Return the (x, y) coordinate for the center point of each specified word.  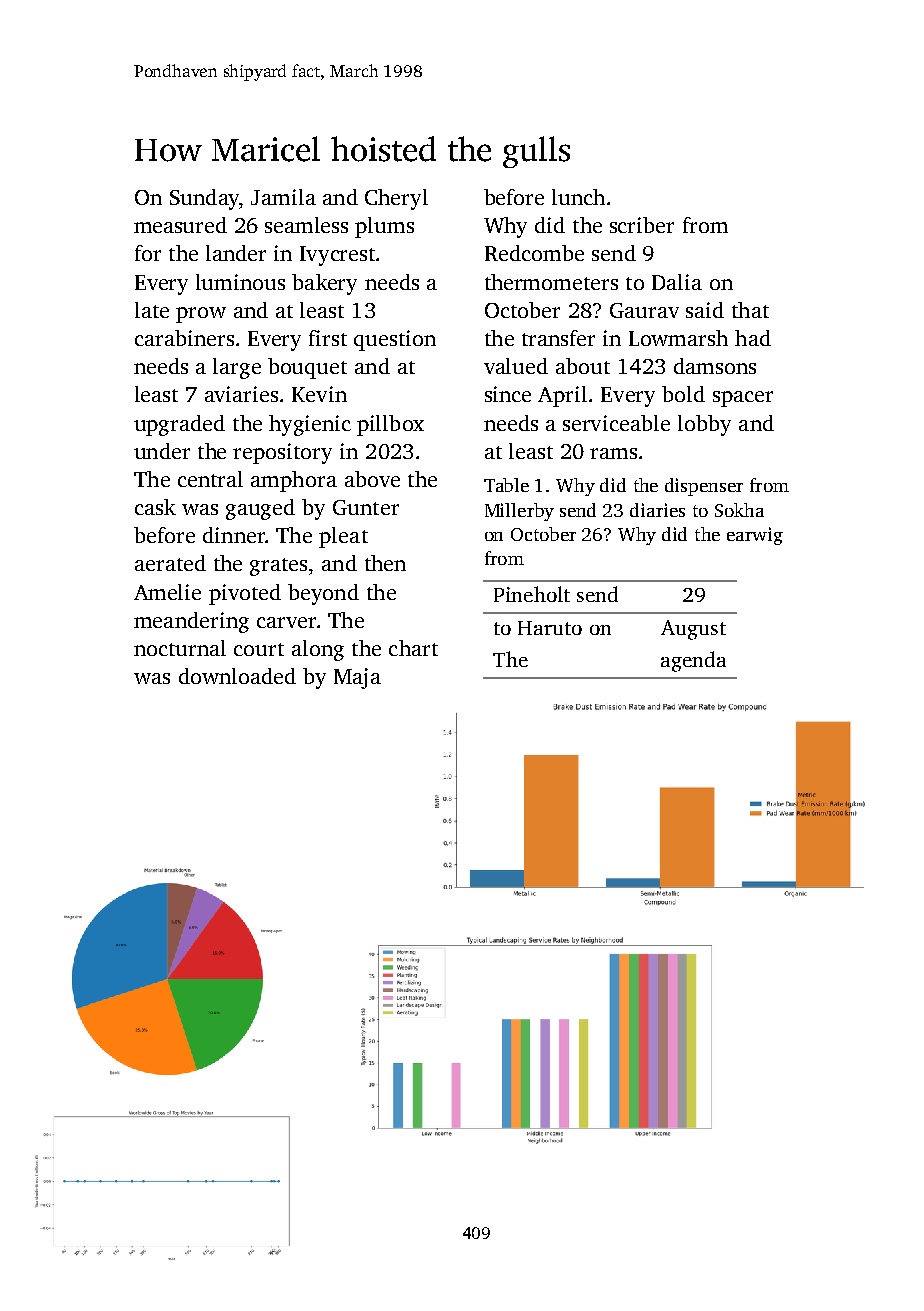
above (372, 479)
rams (613, 453)
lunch (578, 197)
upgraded (179, 425)
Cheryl (396, 199)
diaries (657, 510)
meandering (191, 622)
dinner (234, 535)
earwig (755, 536)
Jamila (283, 197)
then (385, 563)
